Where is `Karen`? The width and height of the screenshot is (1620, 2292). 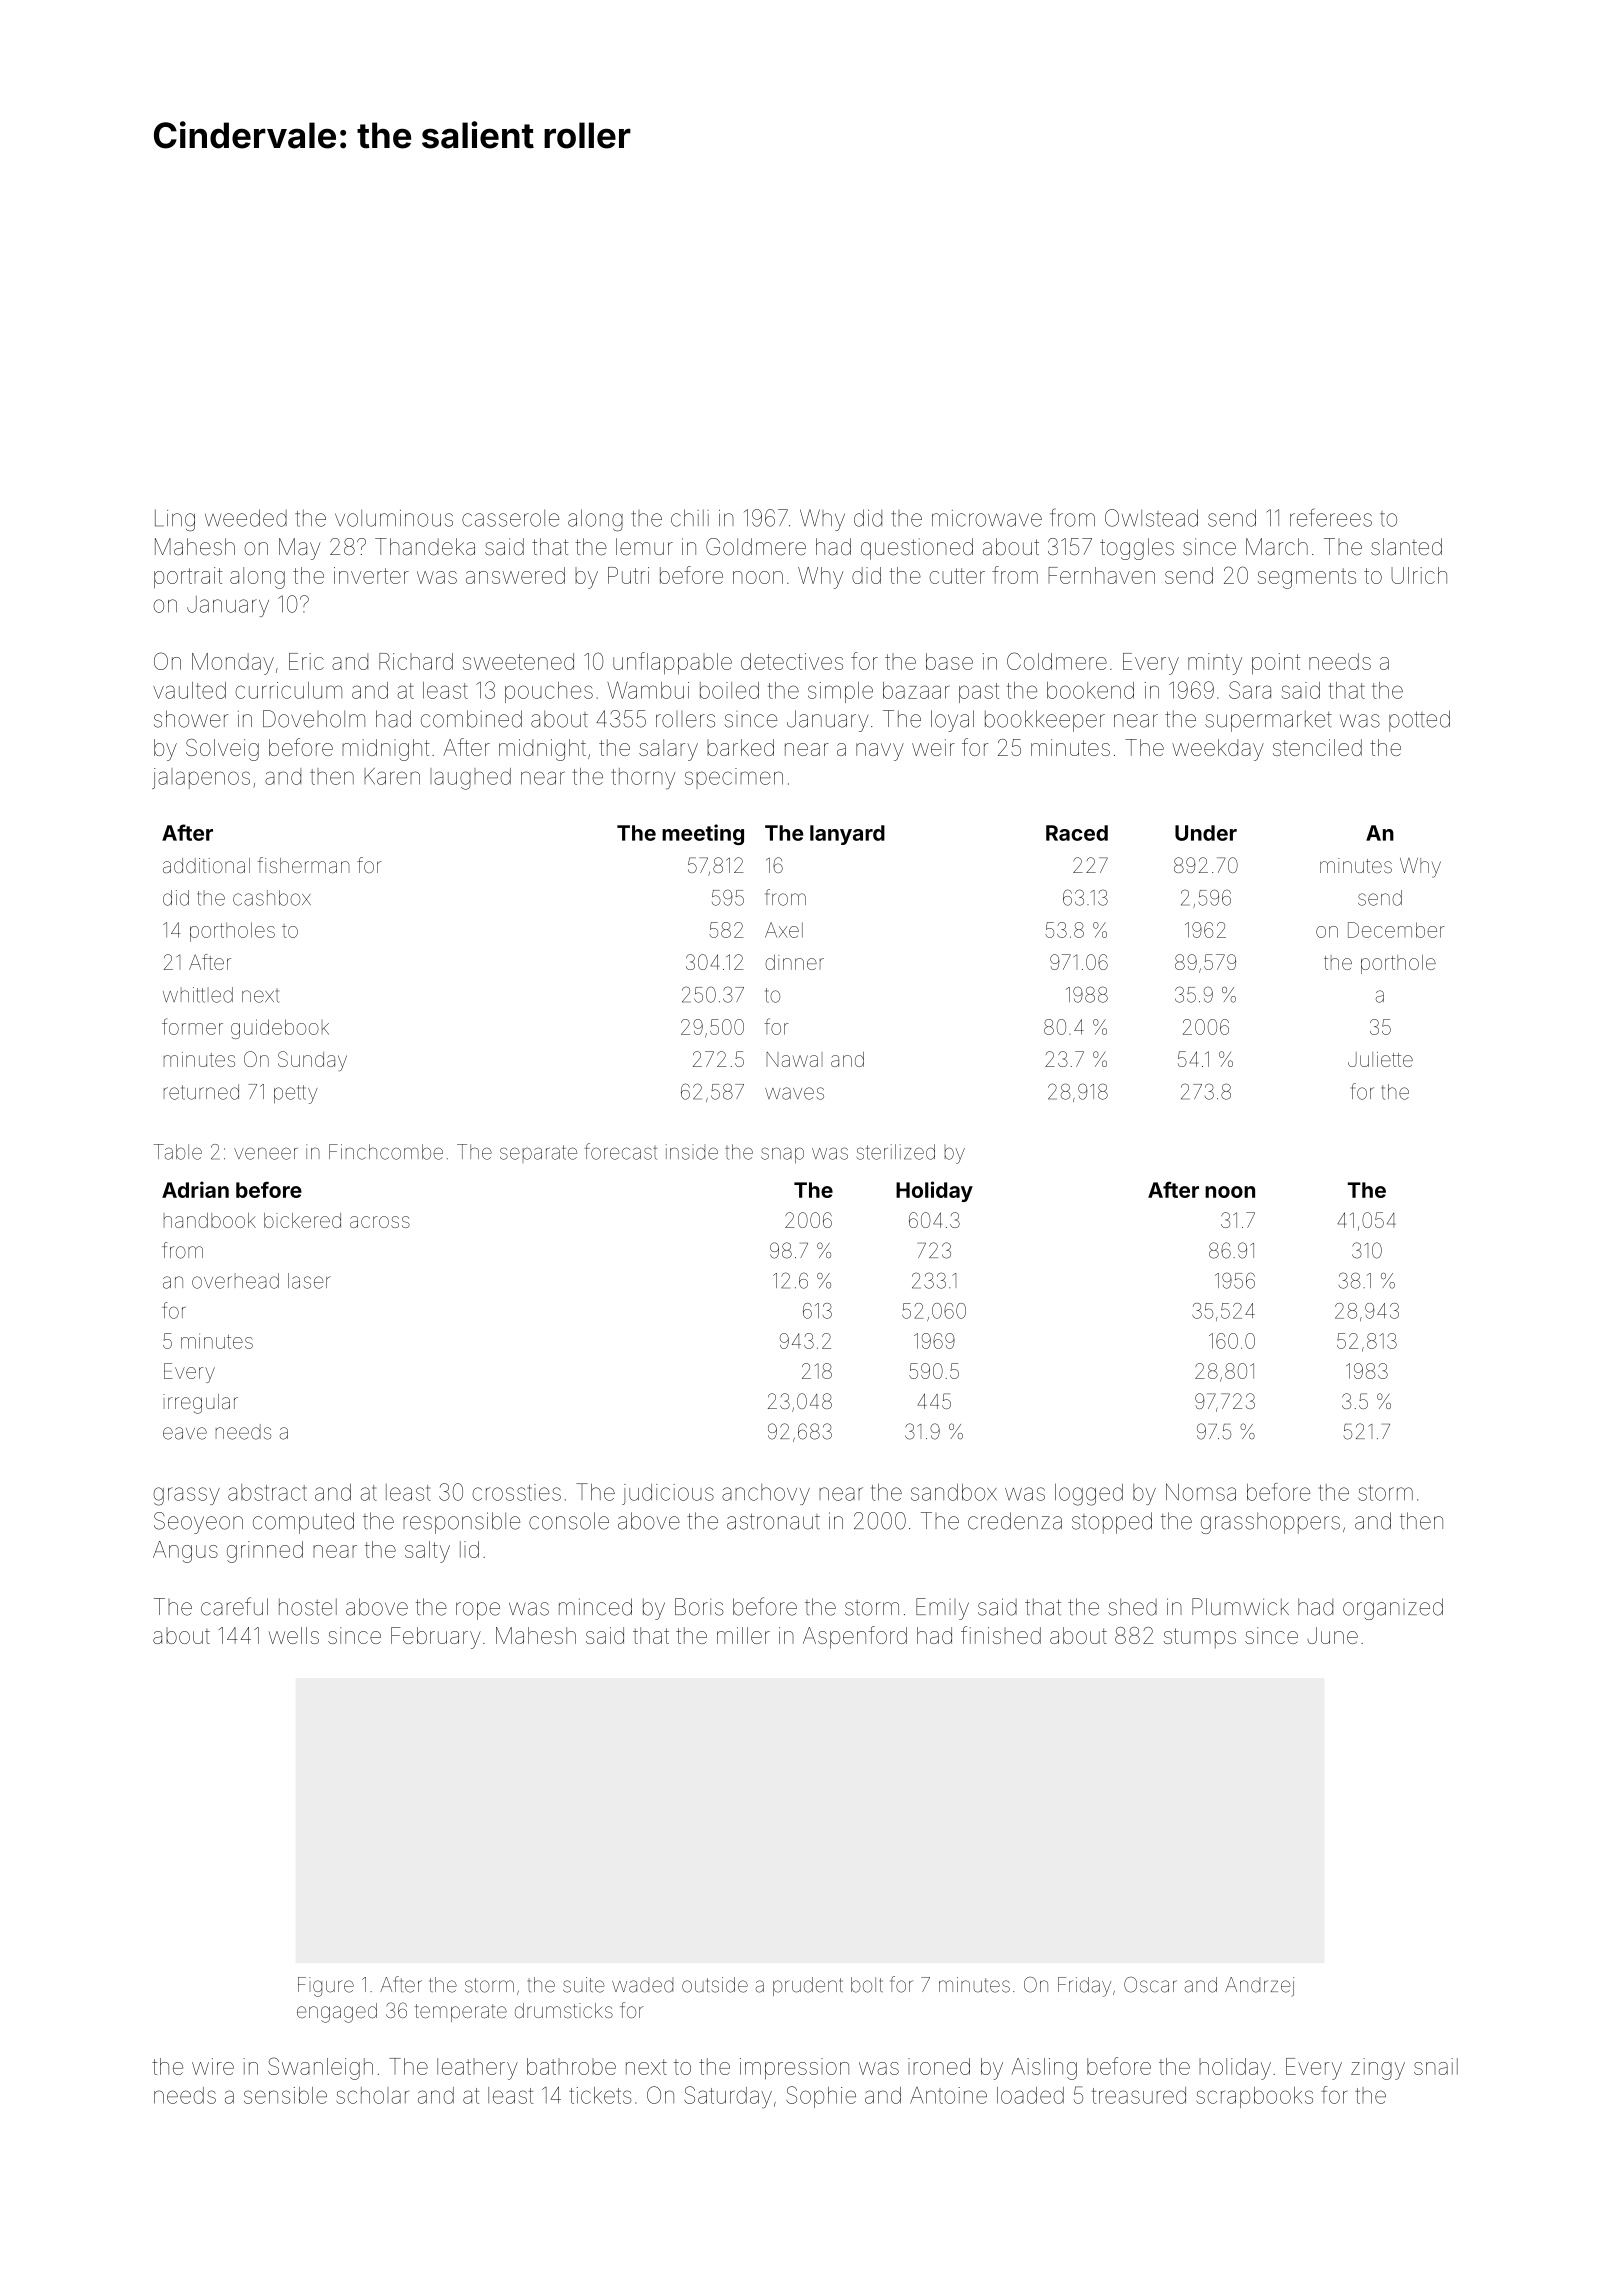
Karen is located at coordinates (392, 776).
